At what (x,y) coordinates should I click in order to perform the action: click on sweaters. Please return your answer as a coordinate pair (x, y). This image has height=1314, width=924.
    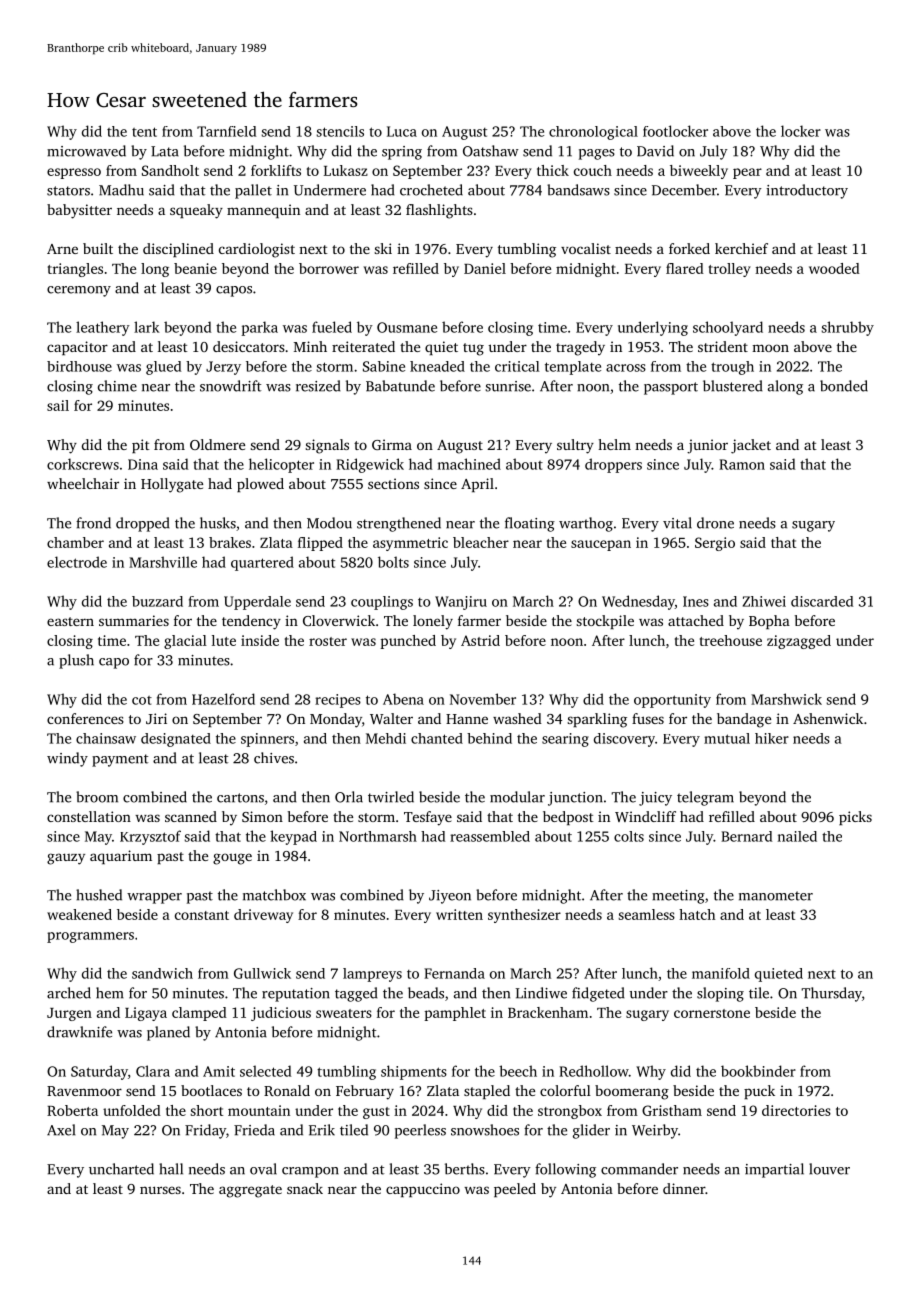
    Looking at the image, I should click on (344, 1013).
